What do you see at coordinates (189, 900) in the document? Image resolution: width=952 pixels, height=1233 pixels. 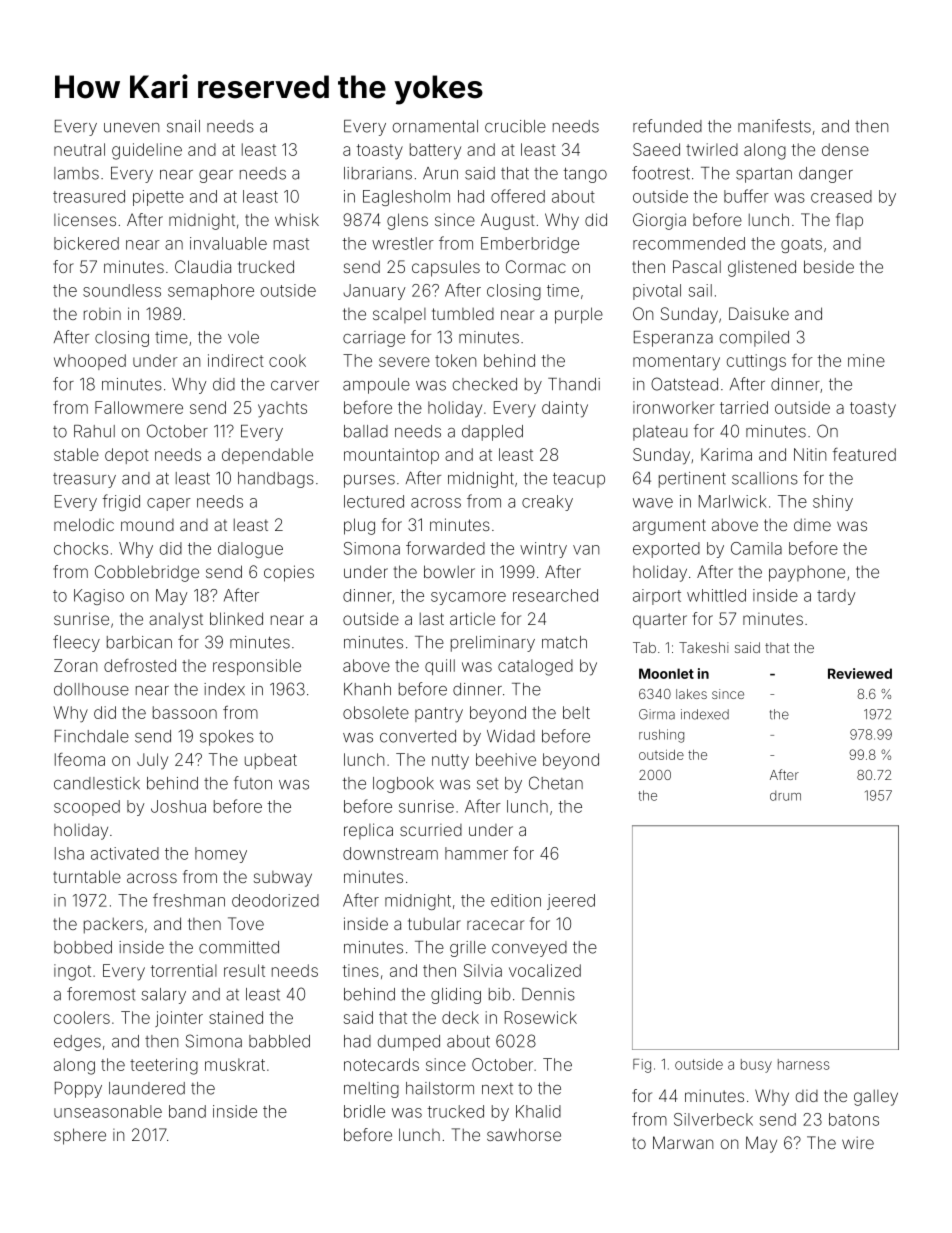 I see `freshman` at bounding box center [189, 900].
